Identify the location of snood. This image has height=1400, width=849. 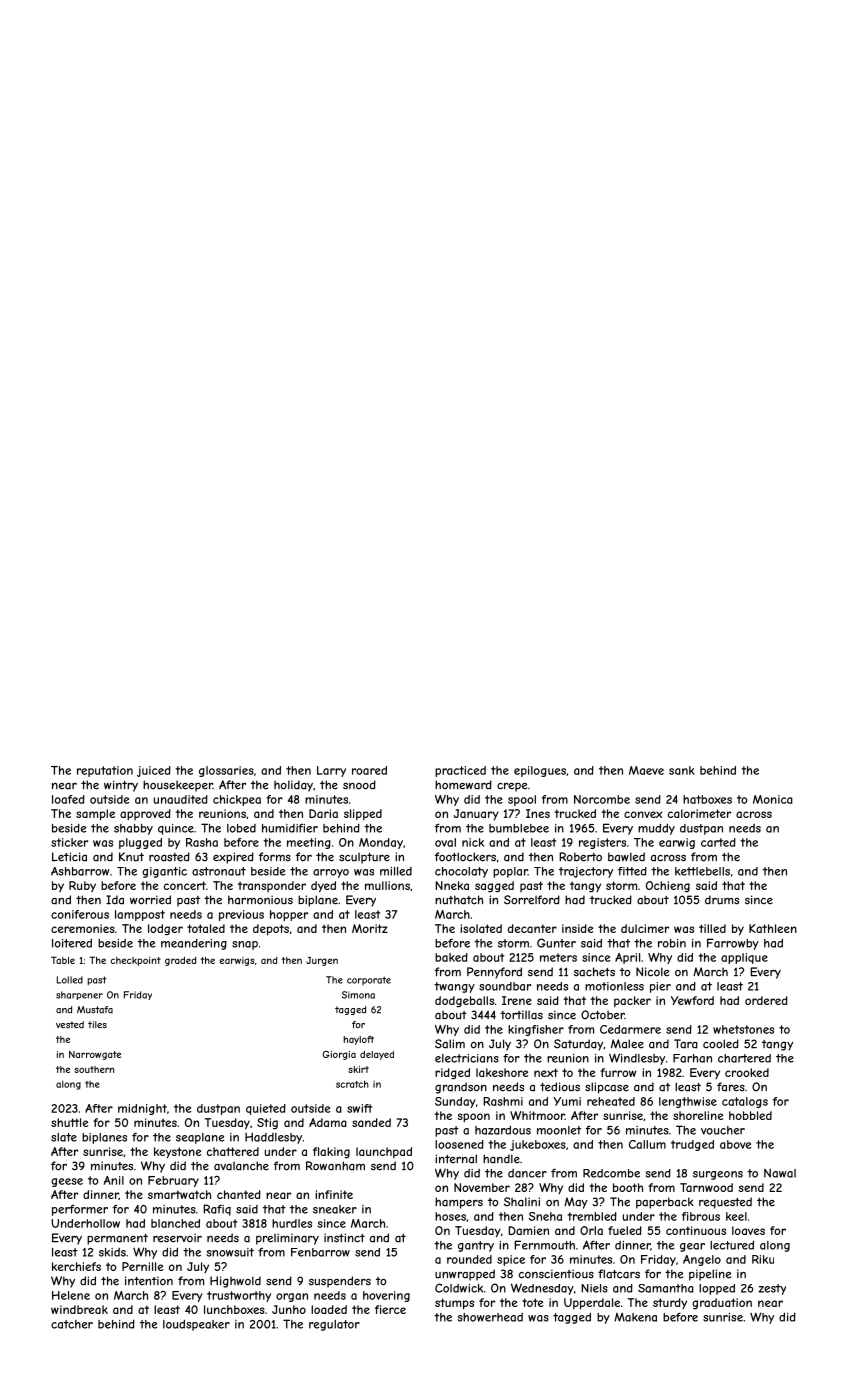
(359, 785).
